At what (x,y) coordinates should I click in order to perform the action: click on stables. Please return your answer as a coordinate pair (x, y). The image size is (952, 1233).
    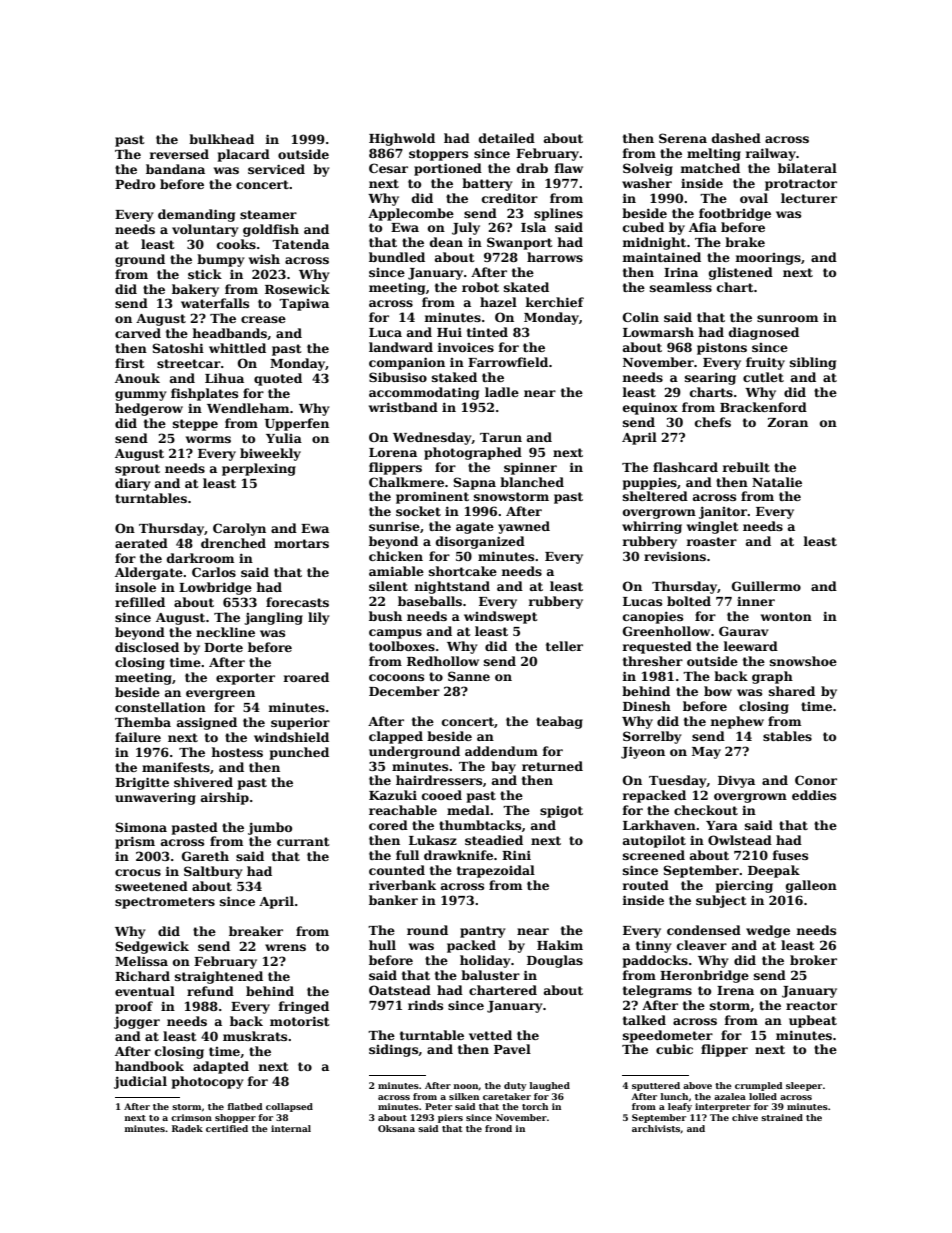
    Looking at the image, I should click on (787, 736).
